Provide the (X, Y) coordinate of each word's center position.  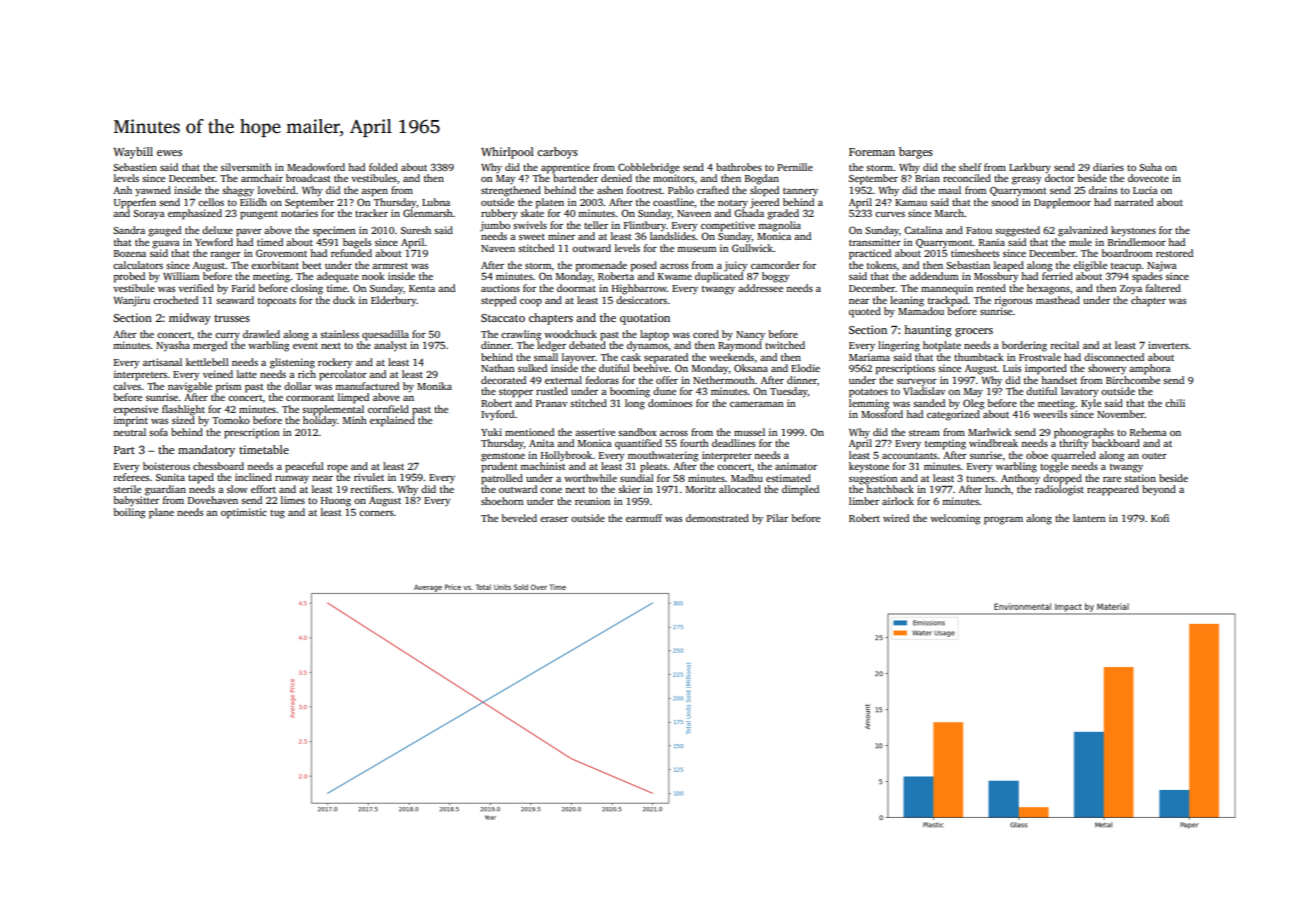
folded (383, 167)
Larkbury (1030, 168)
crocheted (175, 300)
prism (228, 387)
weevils (1050, 414)
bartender (575, 178)
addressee (760, 288)
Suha (1150, 167)
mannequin (947, 289)
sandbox (637, 432)
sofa (158, 432)
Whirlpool (507, 153)
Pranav (551, 403)
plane (161, 513)
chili (1175, 403)
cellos (211, 202)
